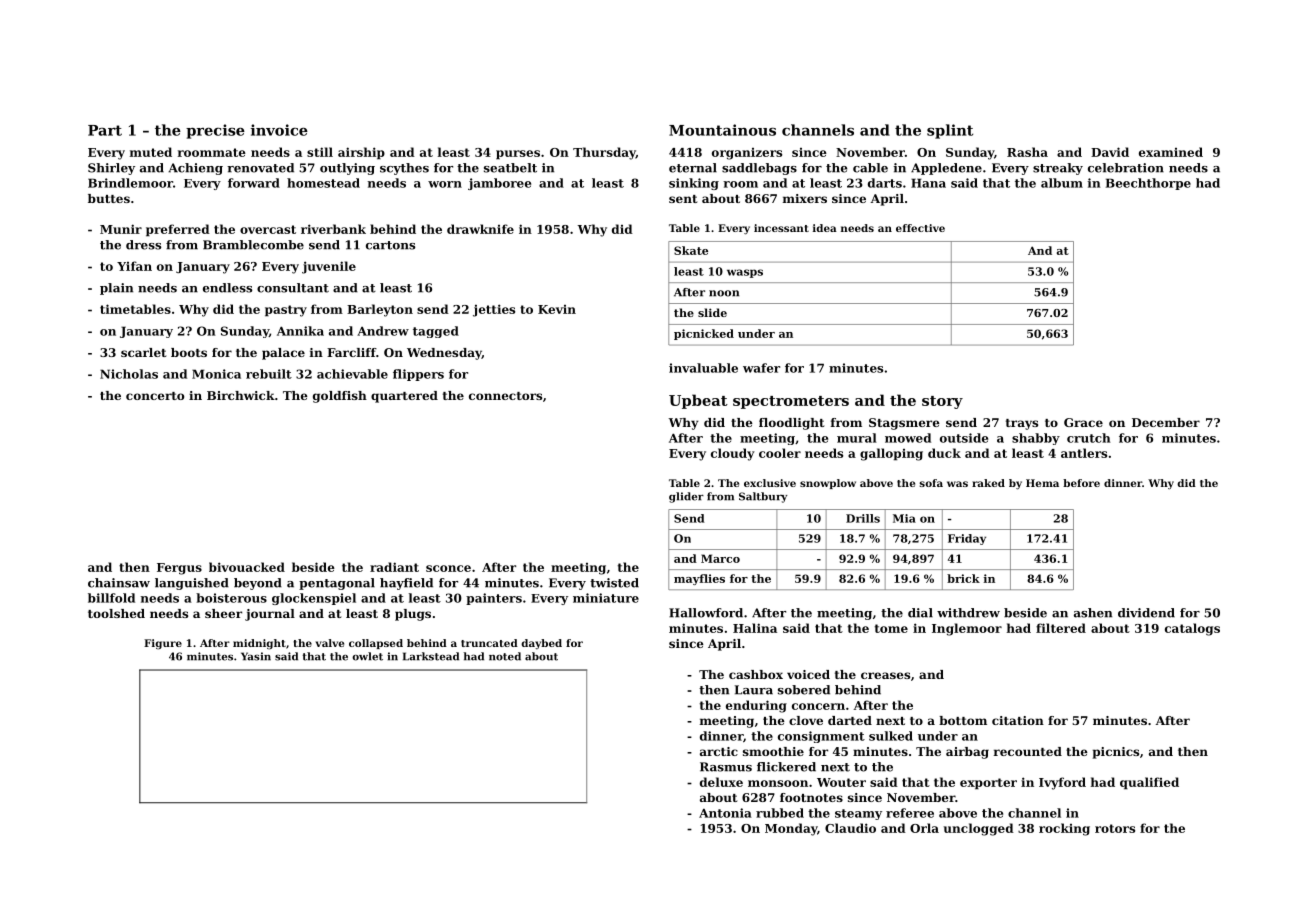 The image size is (1308, 924). I want to click on owlet, so click(367, 656).
